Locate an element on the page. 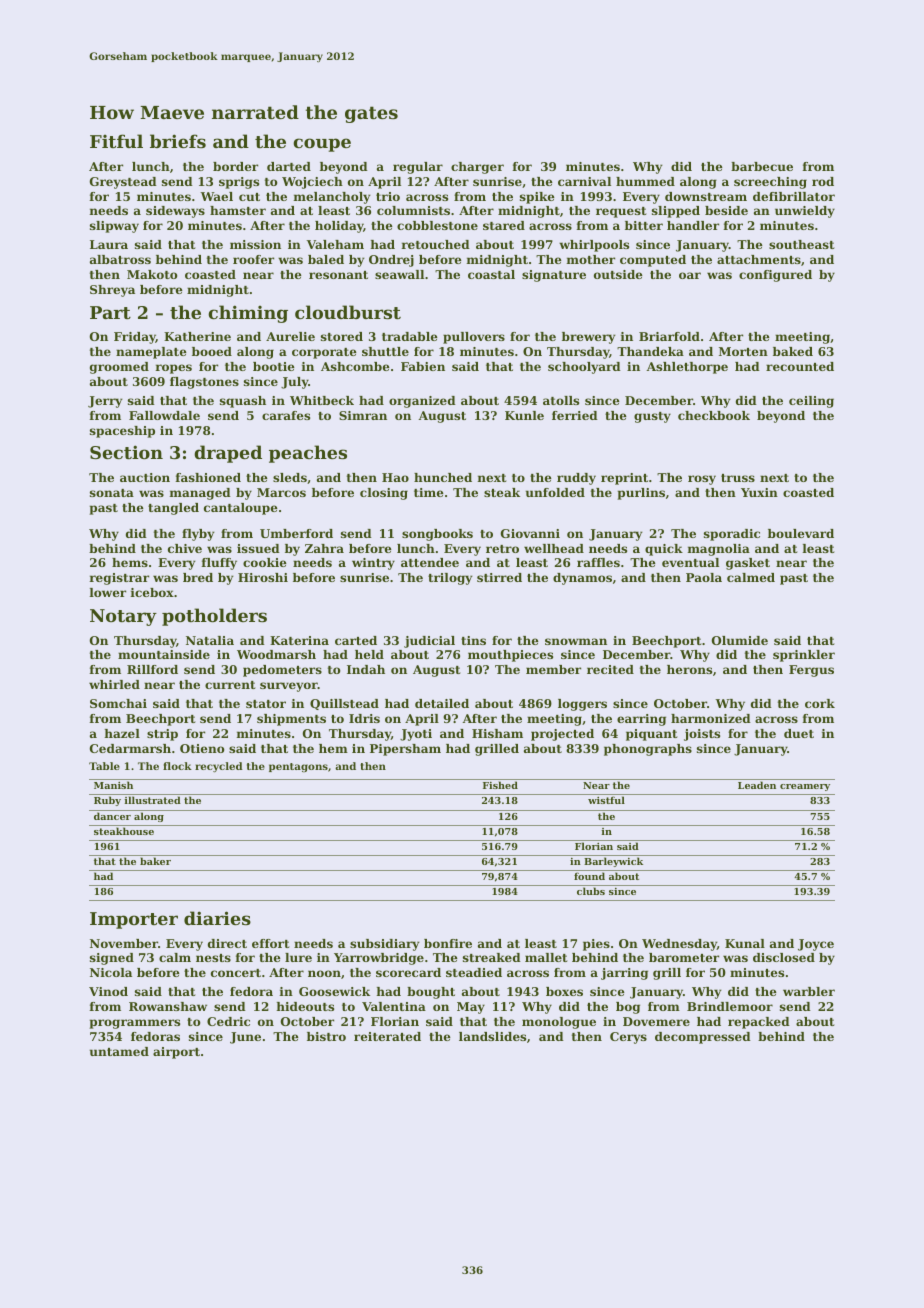  Yuxin is located at coordinates (759, 492).
